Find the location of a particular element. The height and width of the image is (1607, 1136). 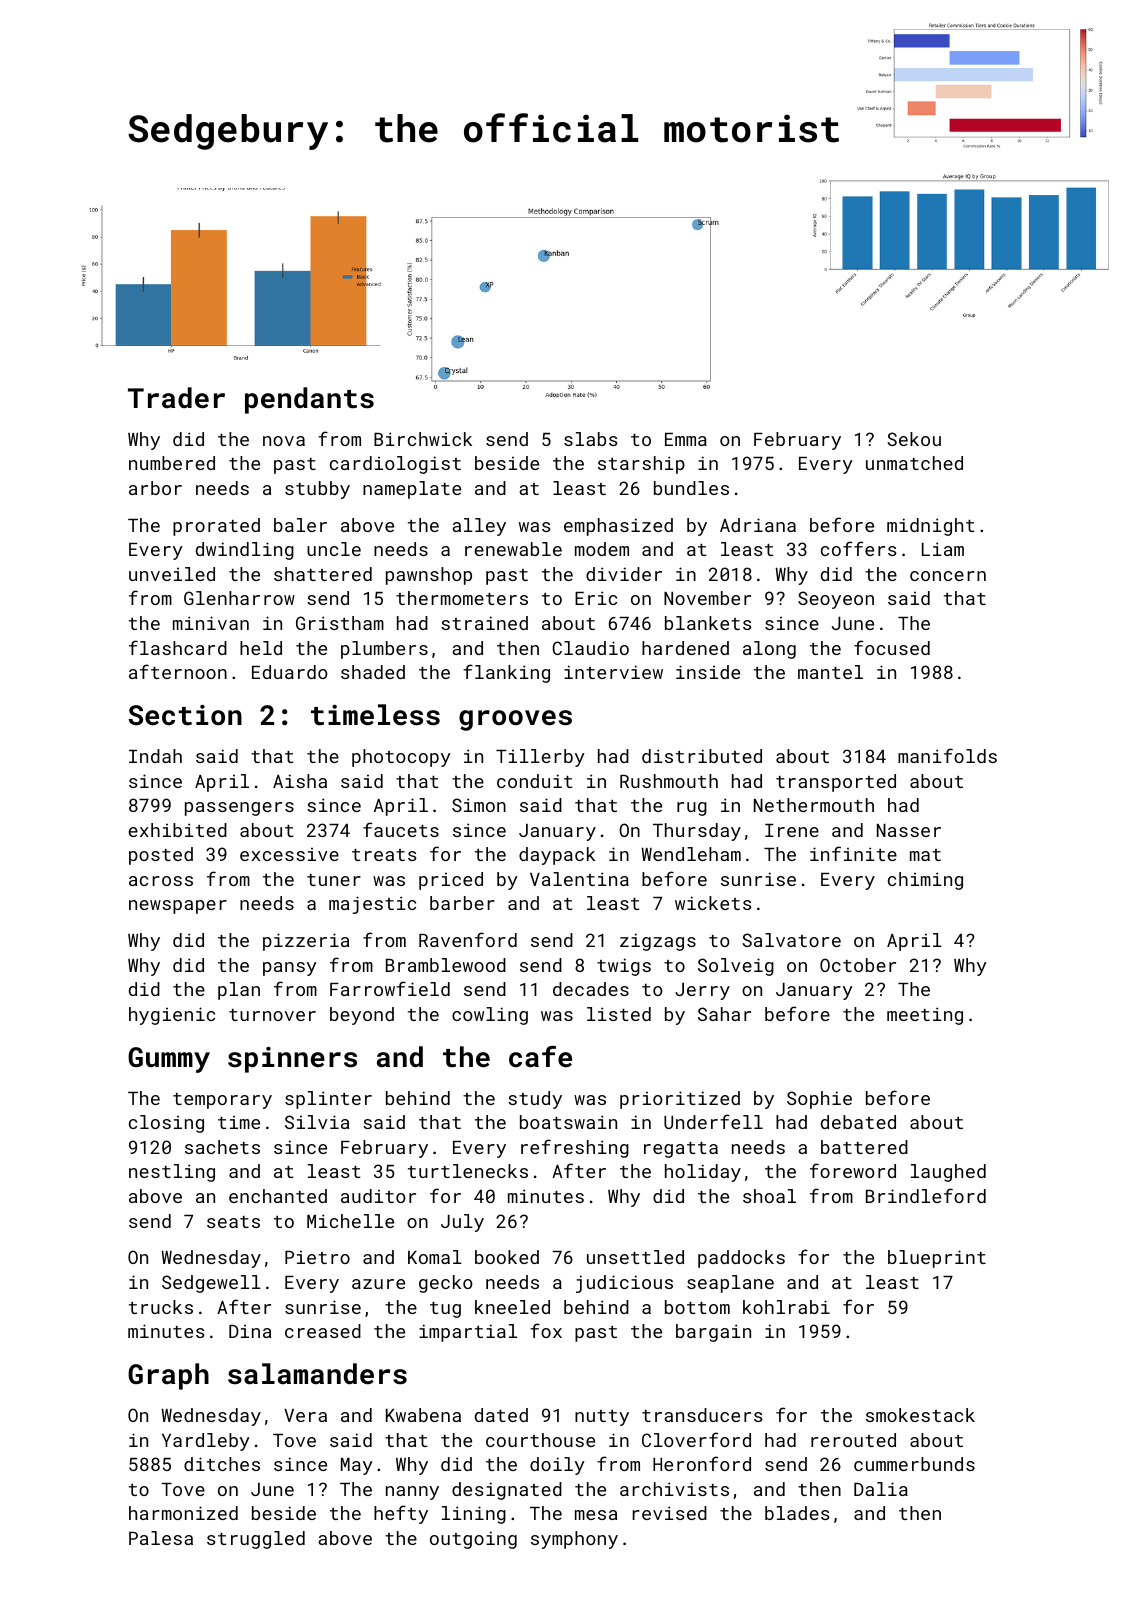

Brindleford is located at coordinates (926, 1195).
